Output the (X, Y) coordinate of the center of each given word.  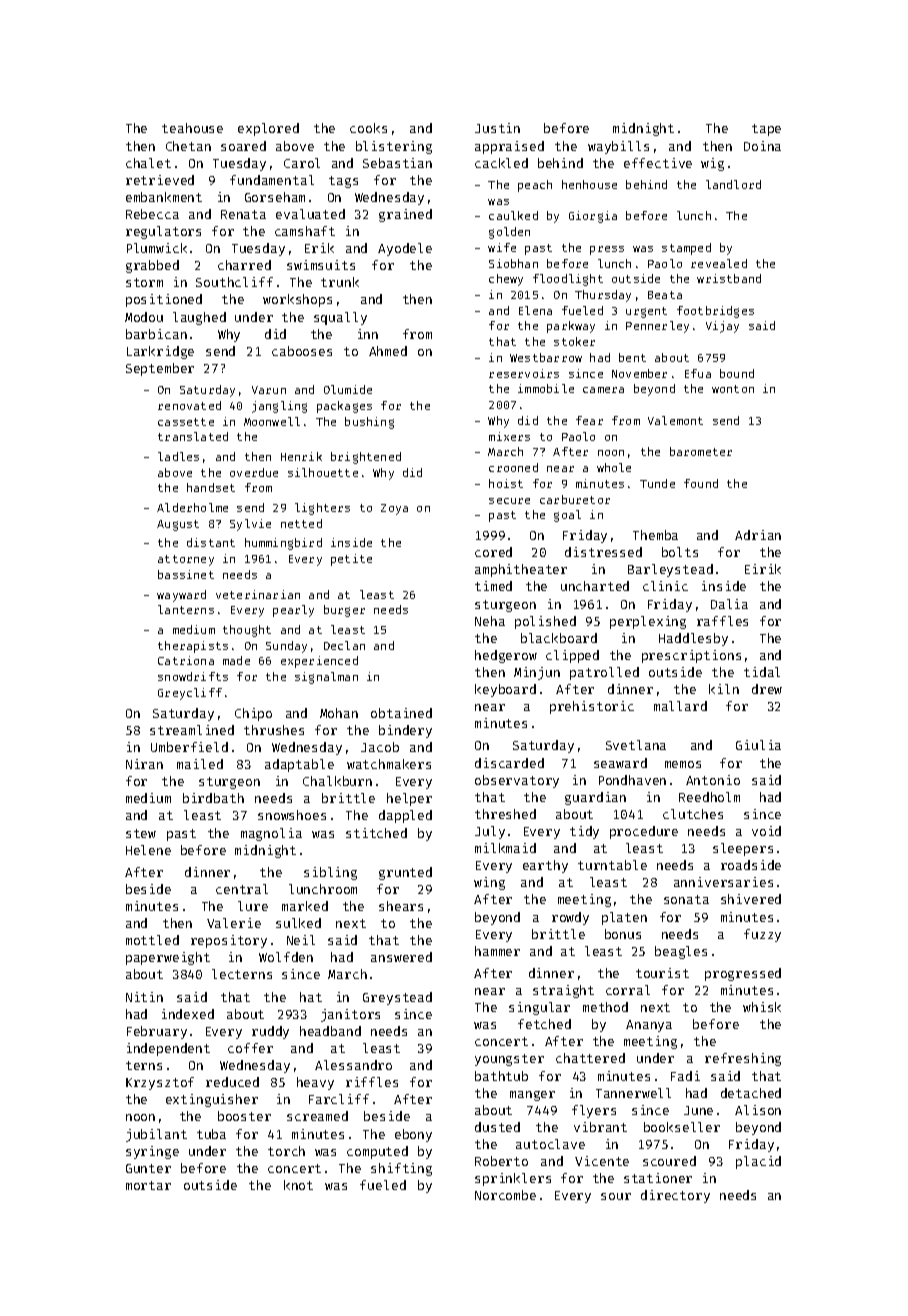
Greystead (397, 998)
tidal (762, 672)
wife (502, 247)
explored (268, 129)
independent (168, 1049)
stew (141, 833)
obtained (401, 713)
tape (766, 130)
